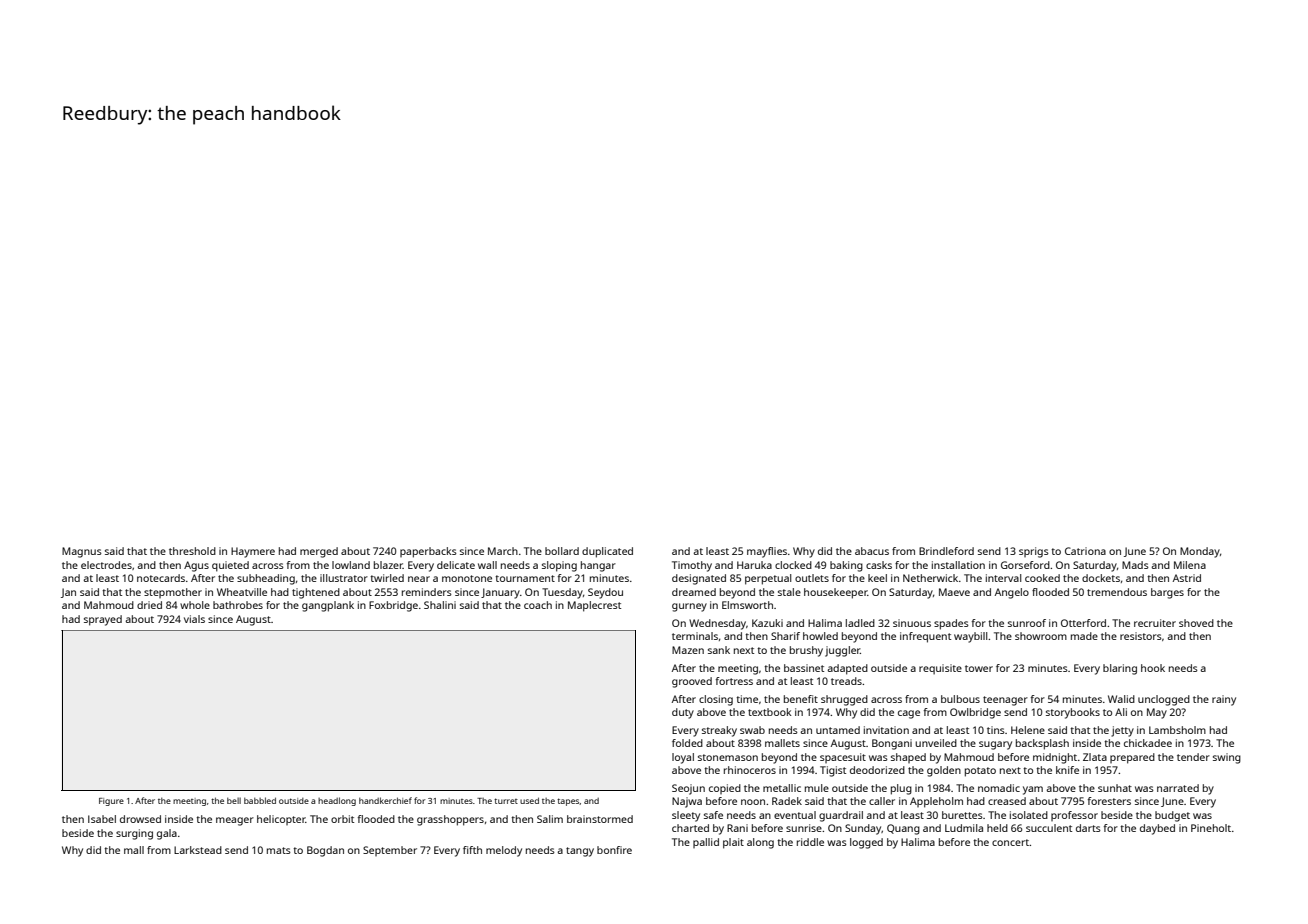 The image size is (1308, 924). I want to click on handkerchief, so click(385, 800).
